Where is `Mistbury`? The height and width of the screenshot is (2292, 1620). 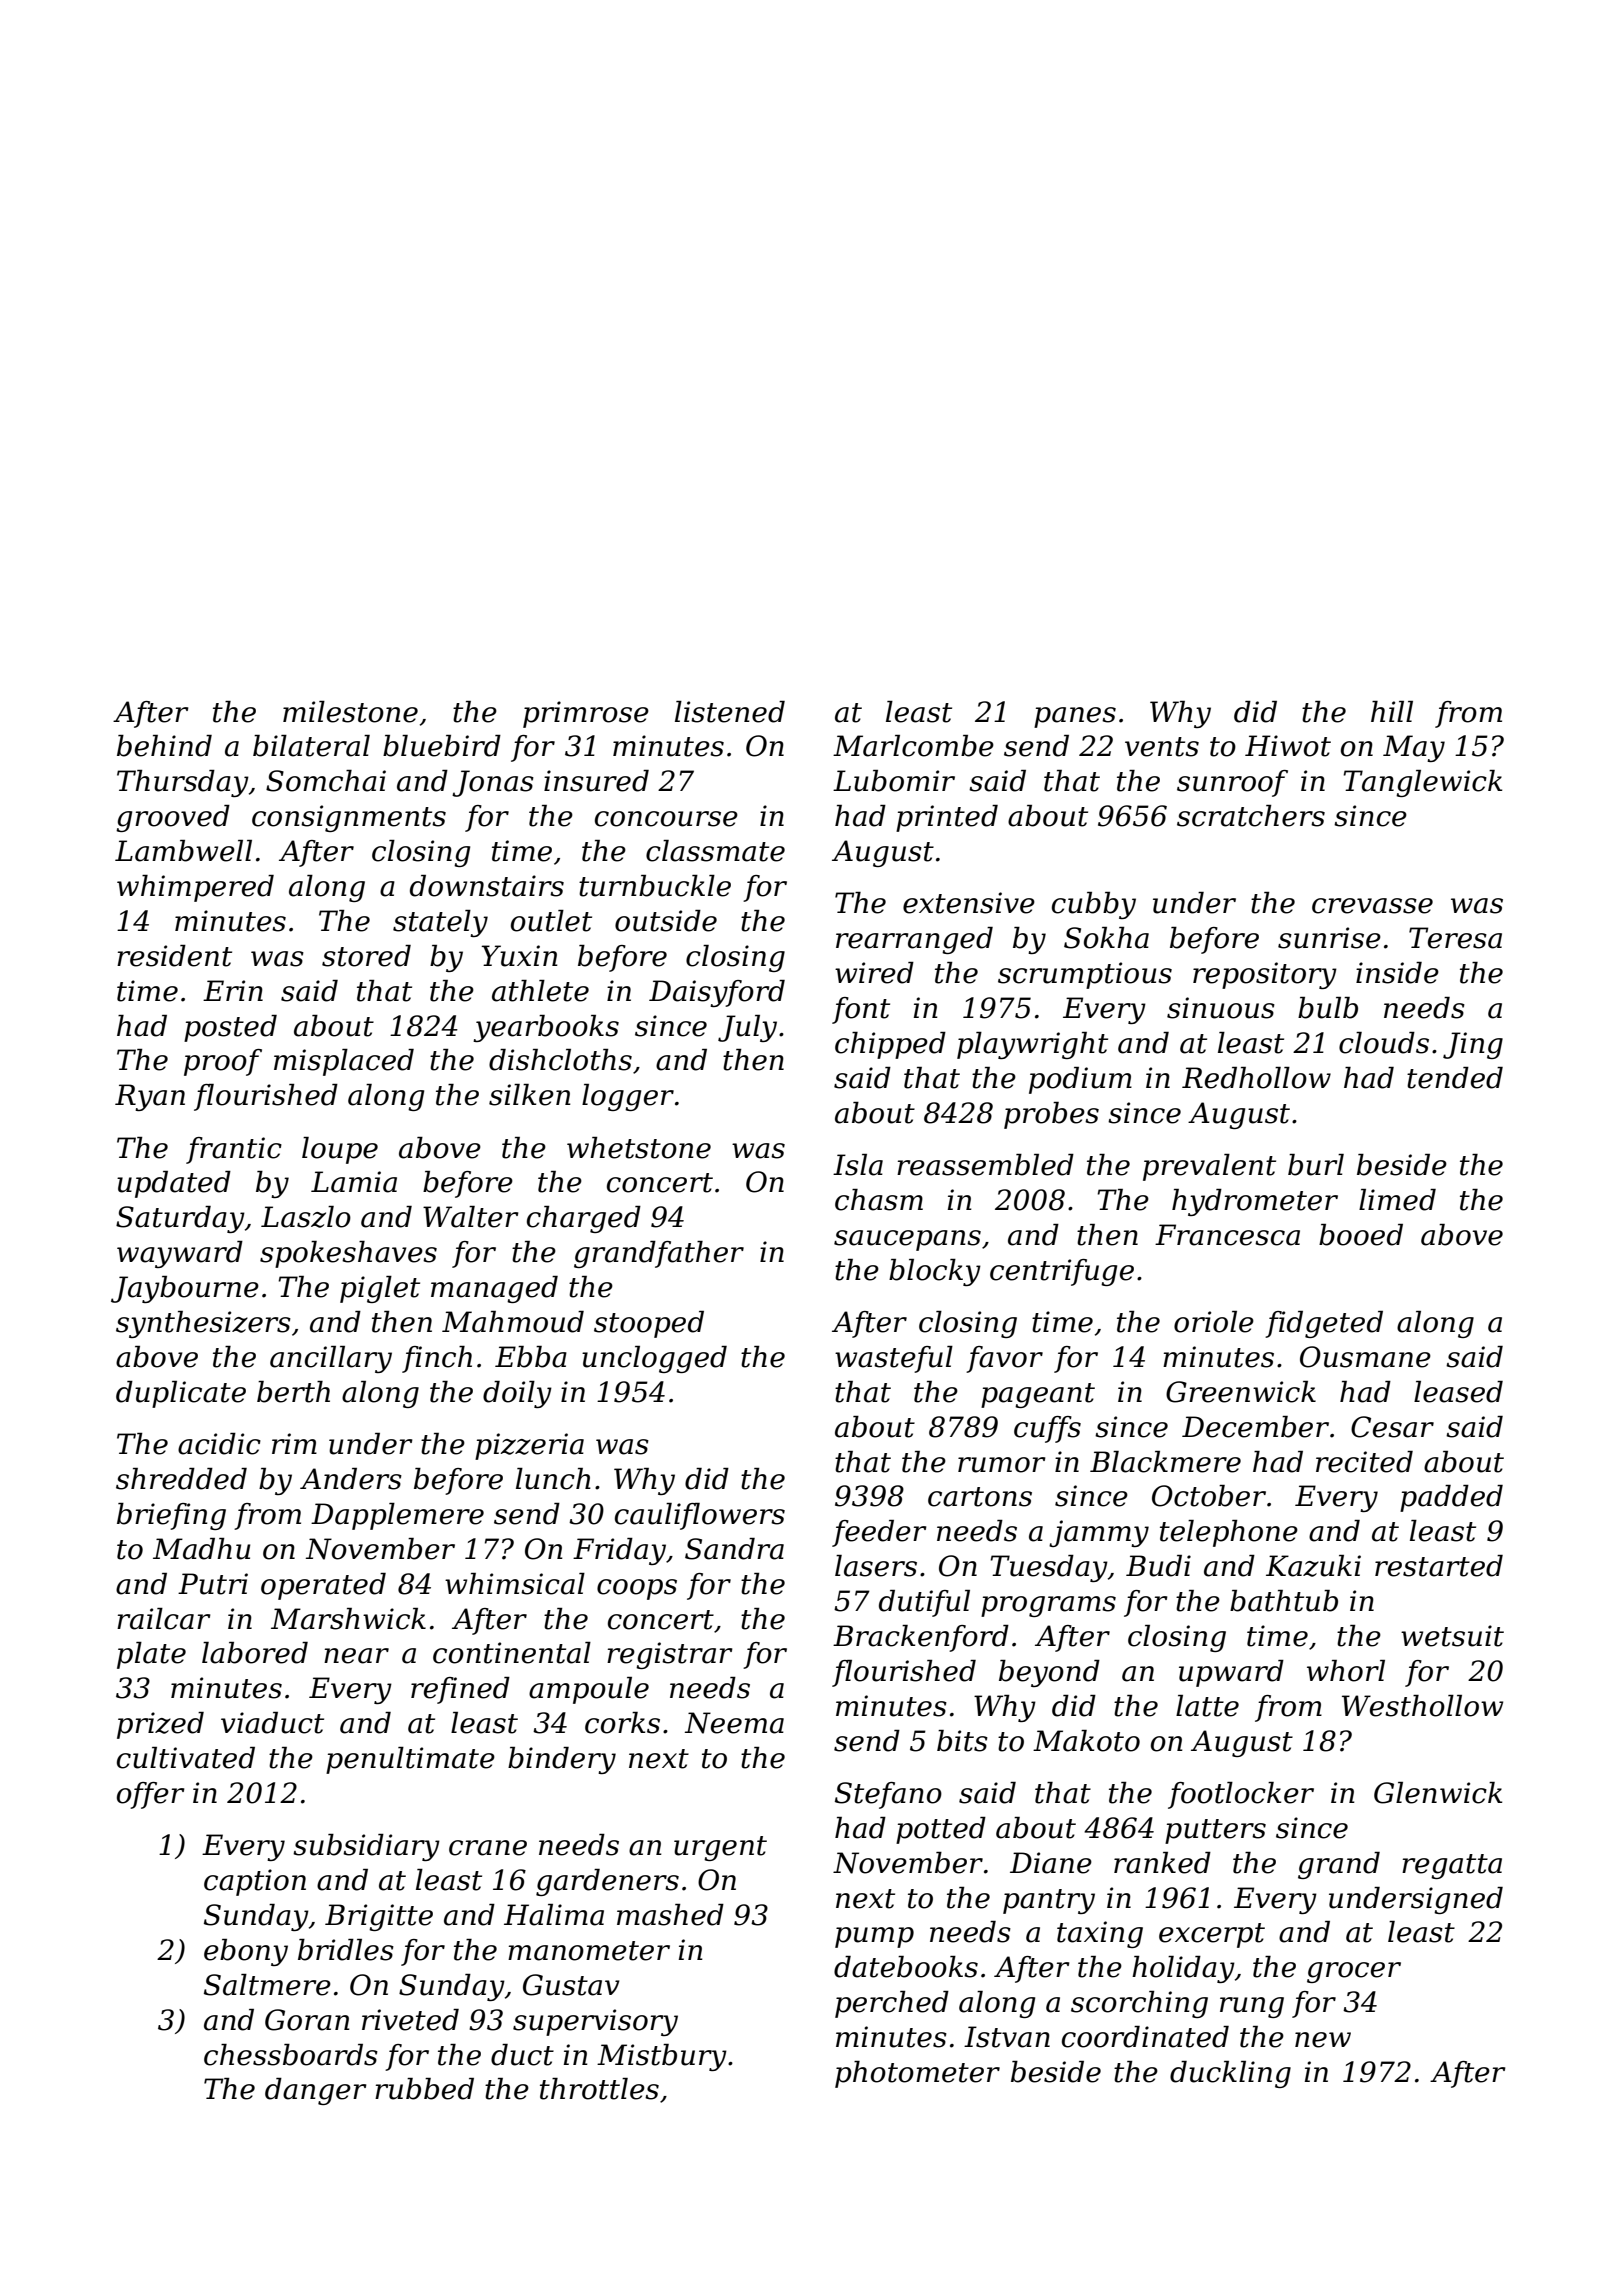
Mistbury is located at coordinates (662, 2057).
